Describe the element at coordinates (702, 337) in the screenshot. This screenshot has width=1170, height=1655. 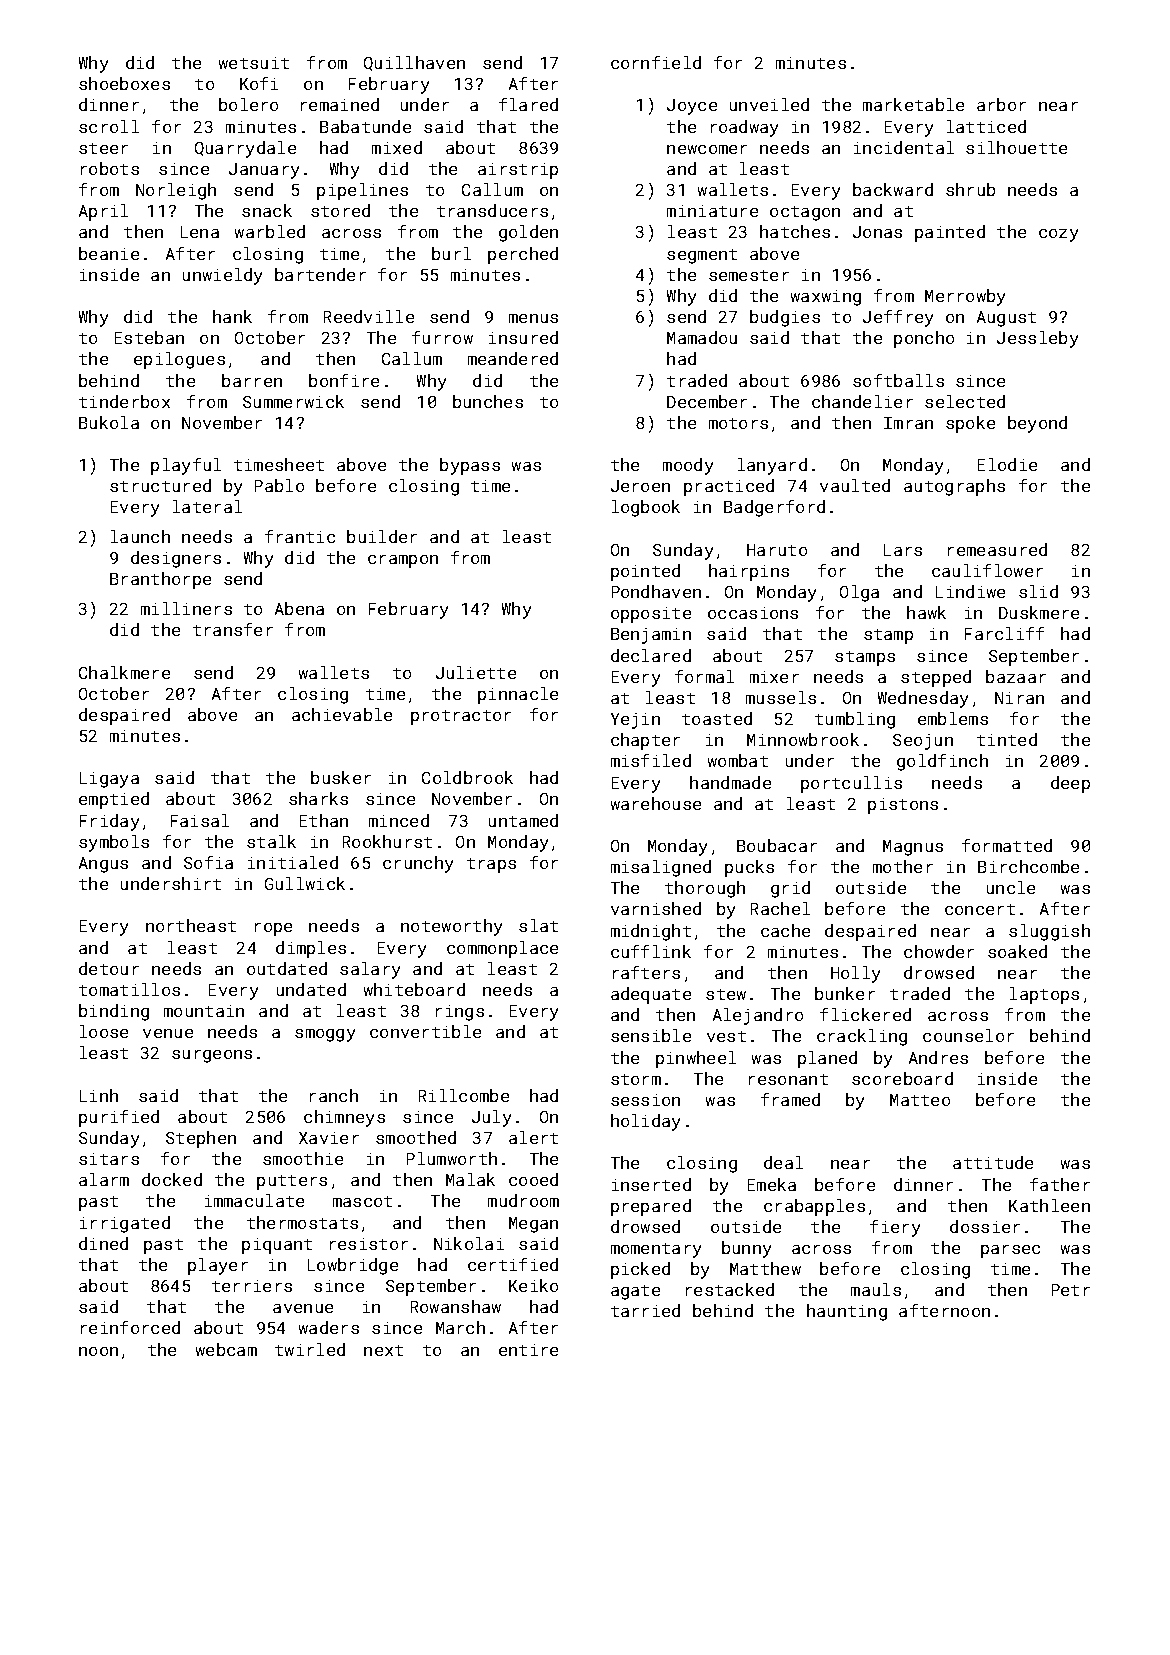
I see `Mamadou` at that location.
